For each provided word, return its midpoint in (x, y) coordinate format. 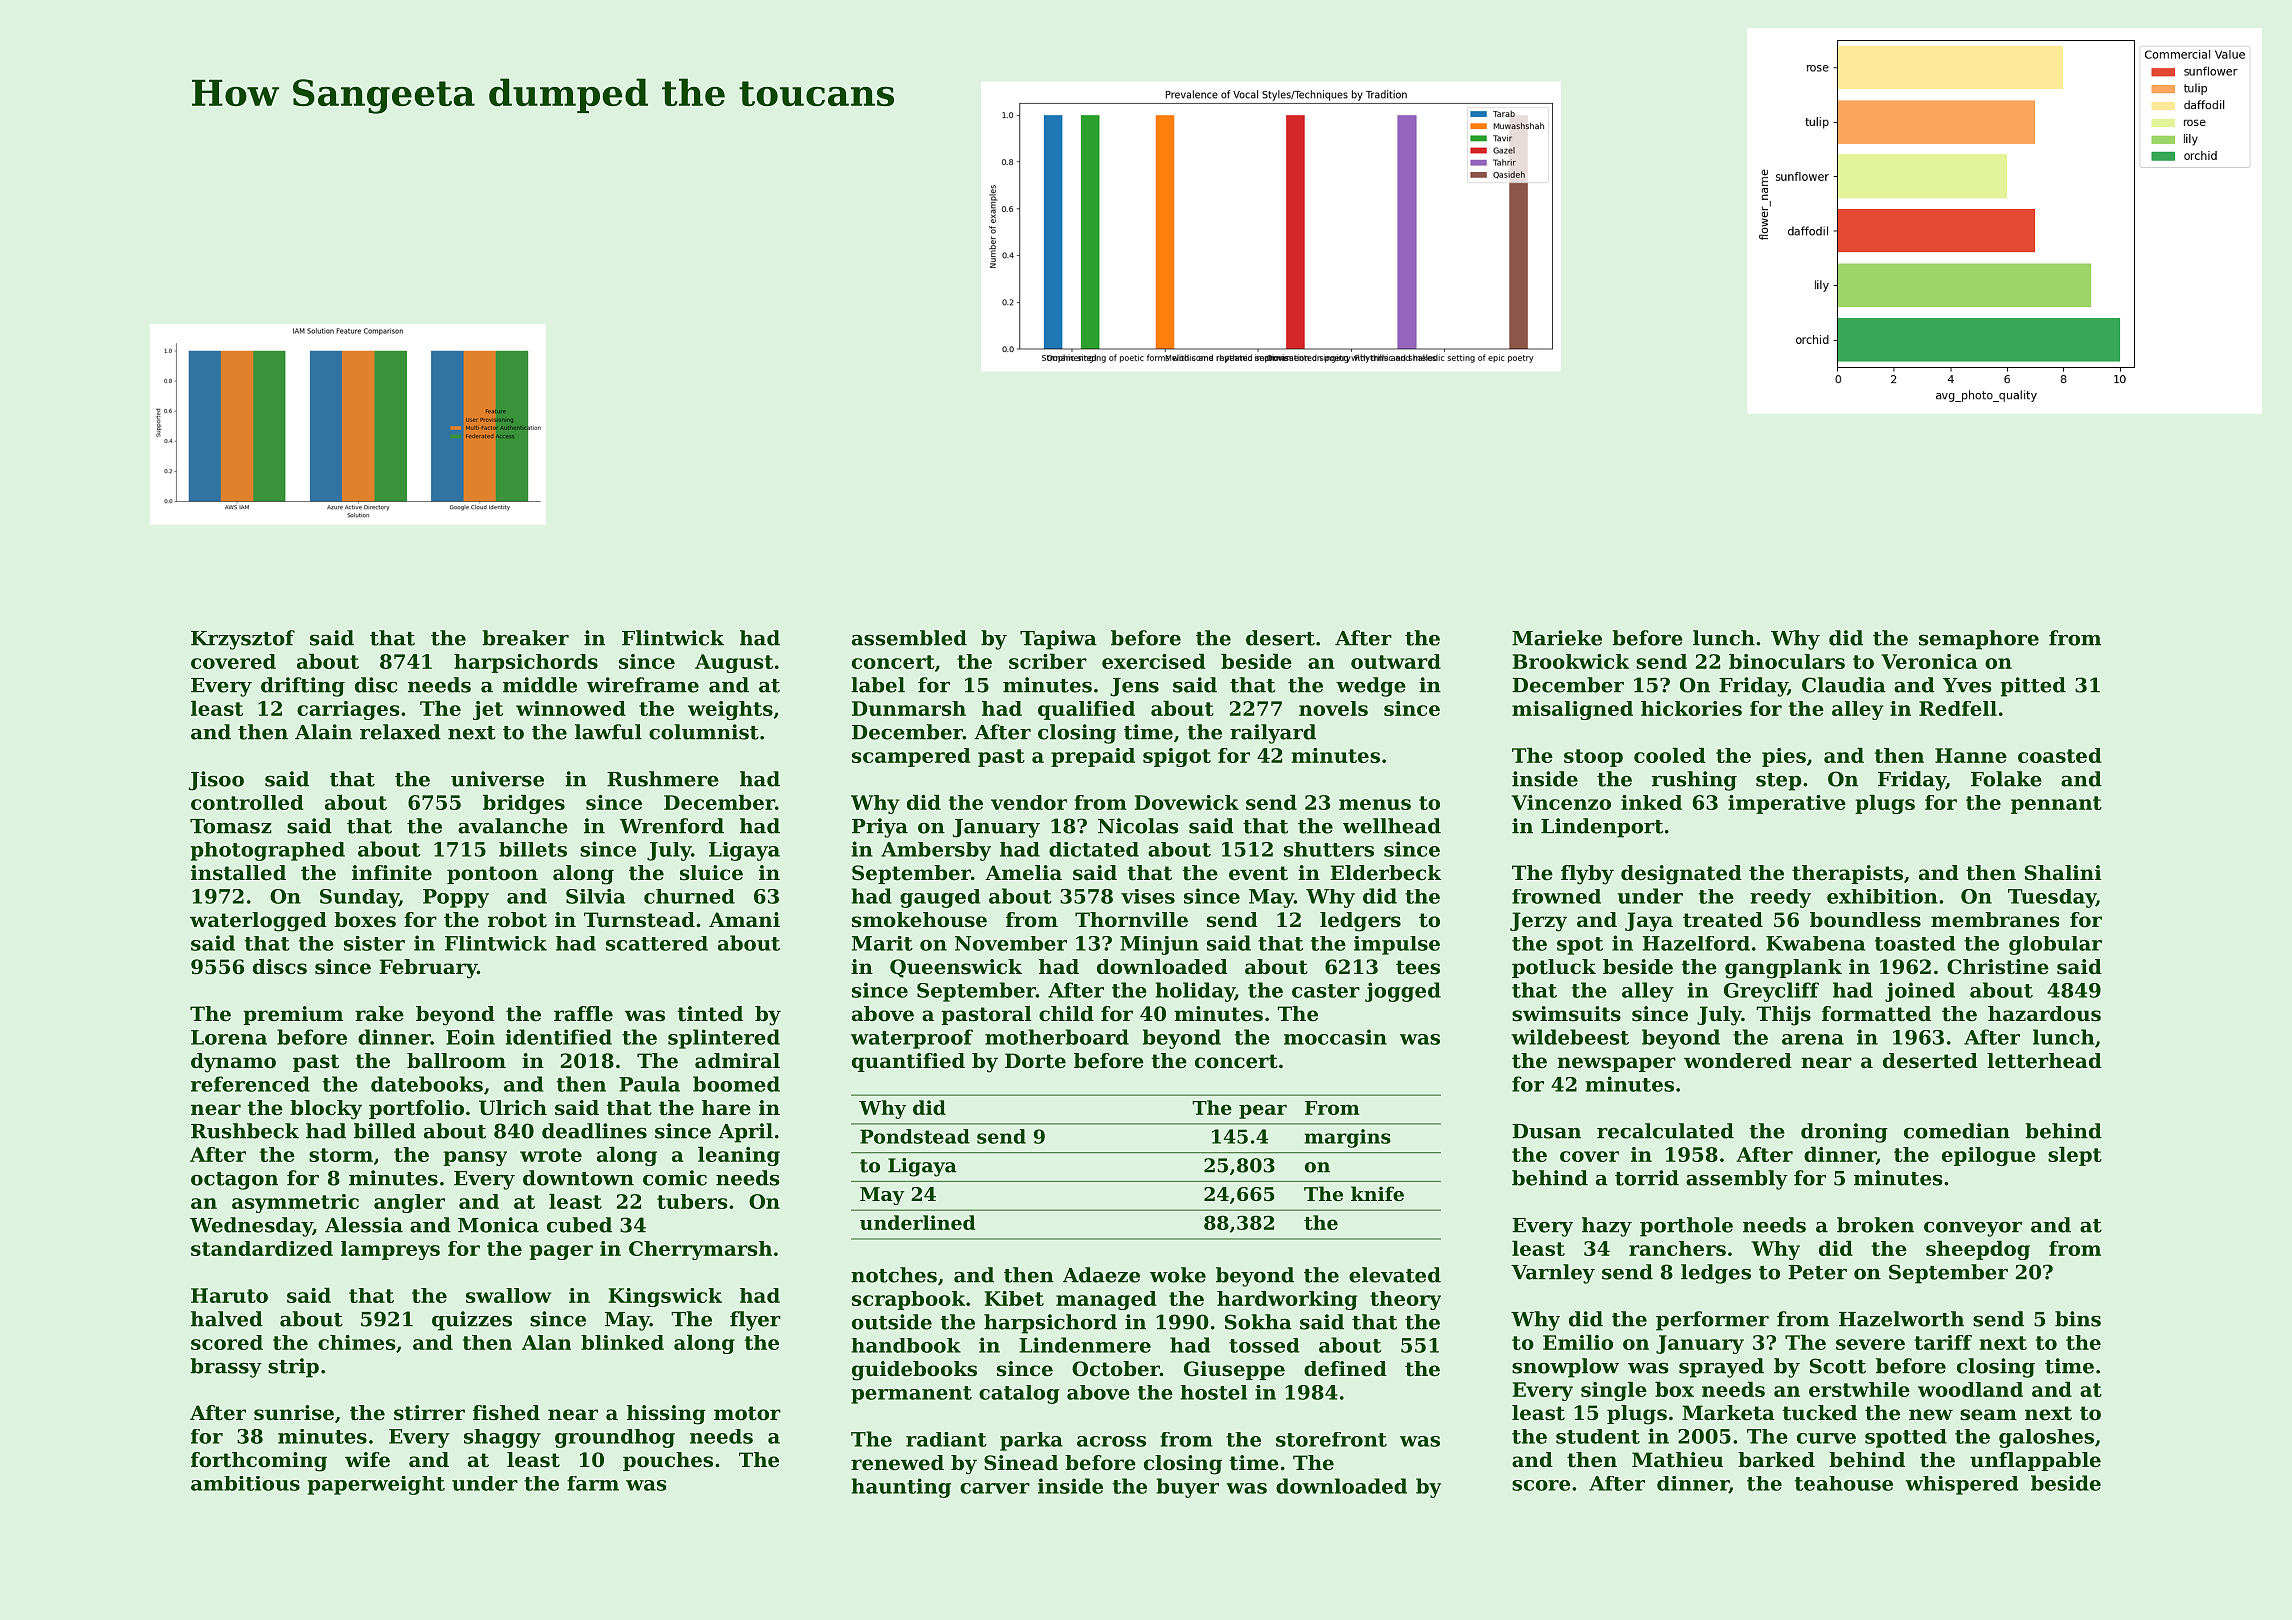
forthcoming (259, 1462)
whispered (1961, 1485)
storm (341, 1155)
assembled (909, 638)
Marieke (1557, 638)
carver (995, 1488)
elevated (1395, 1275)
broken (1875, 1225)
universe (497, 779)
